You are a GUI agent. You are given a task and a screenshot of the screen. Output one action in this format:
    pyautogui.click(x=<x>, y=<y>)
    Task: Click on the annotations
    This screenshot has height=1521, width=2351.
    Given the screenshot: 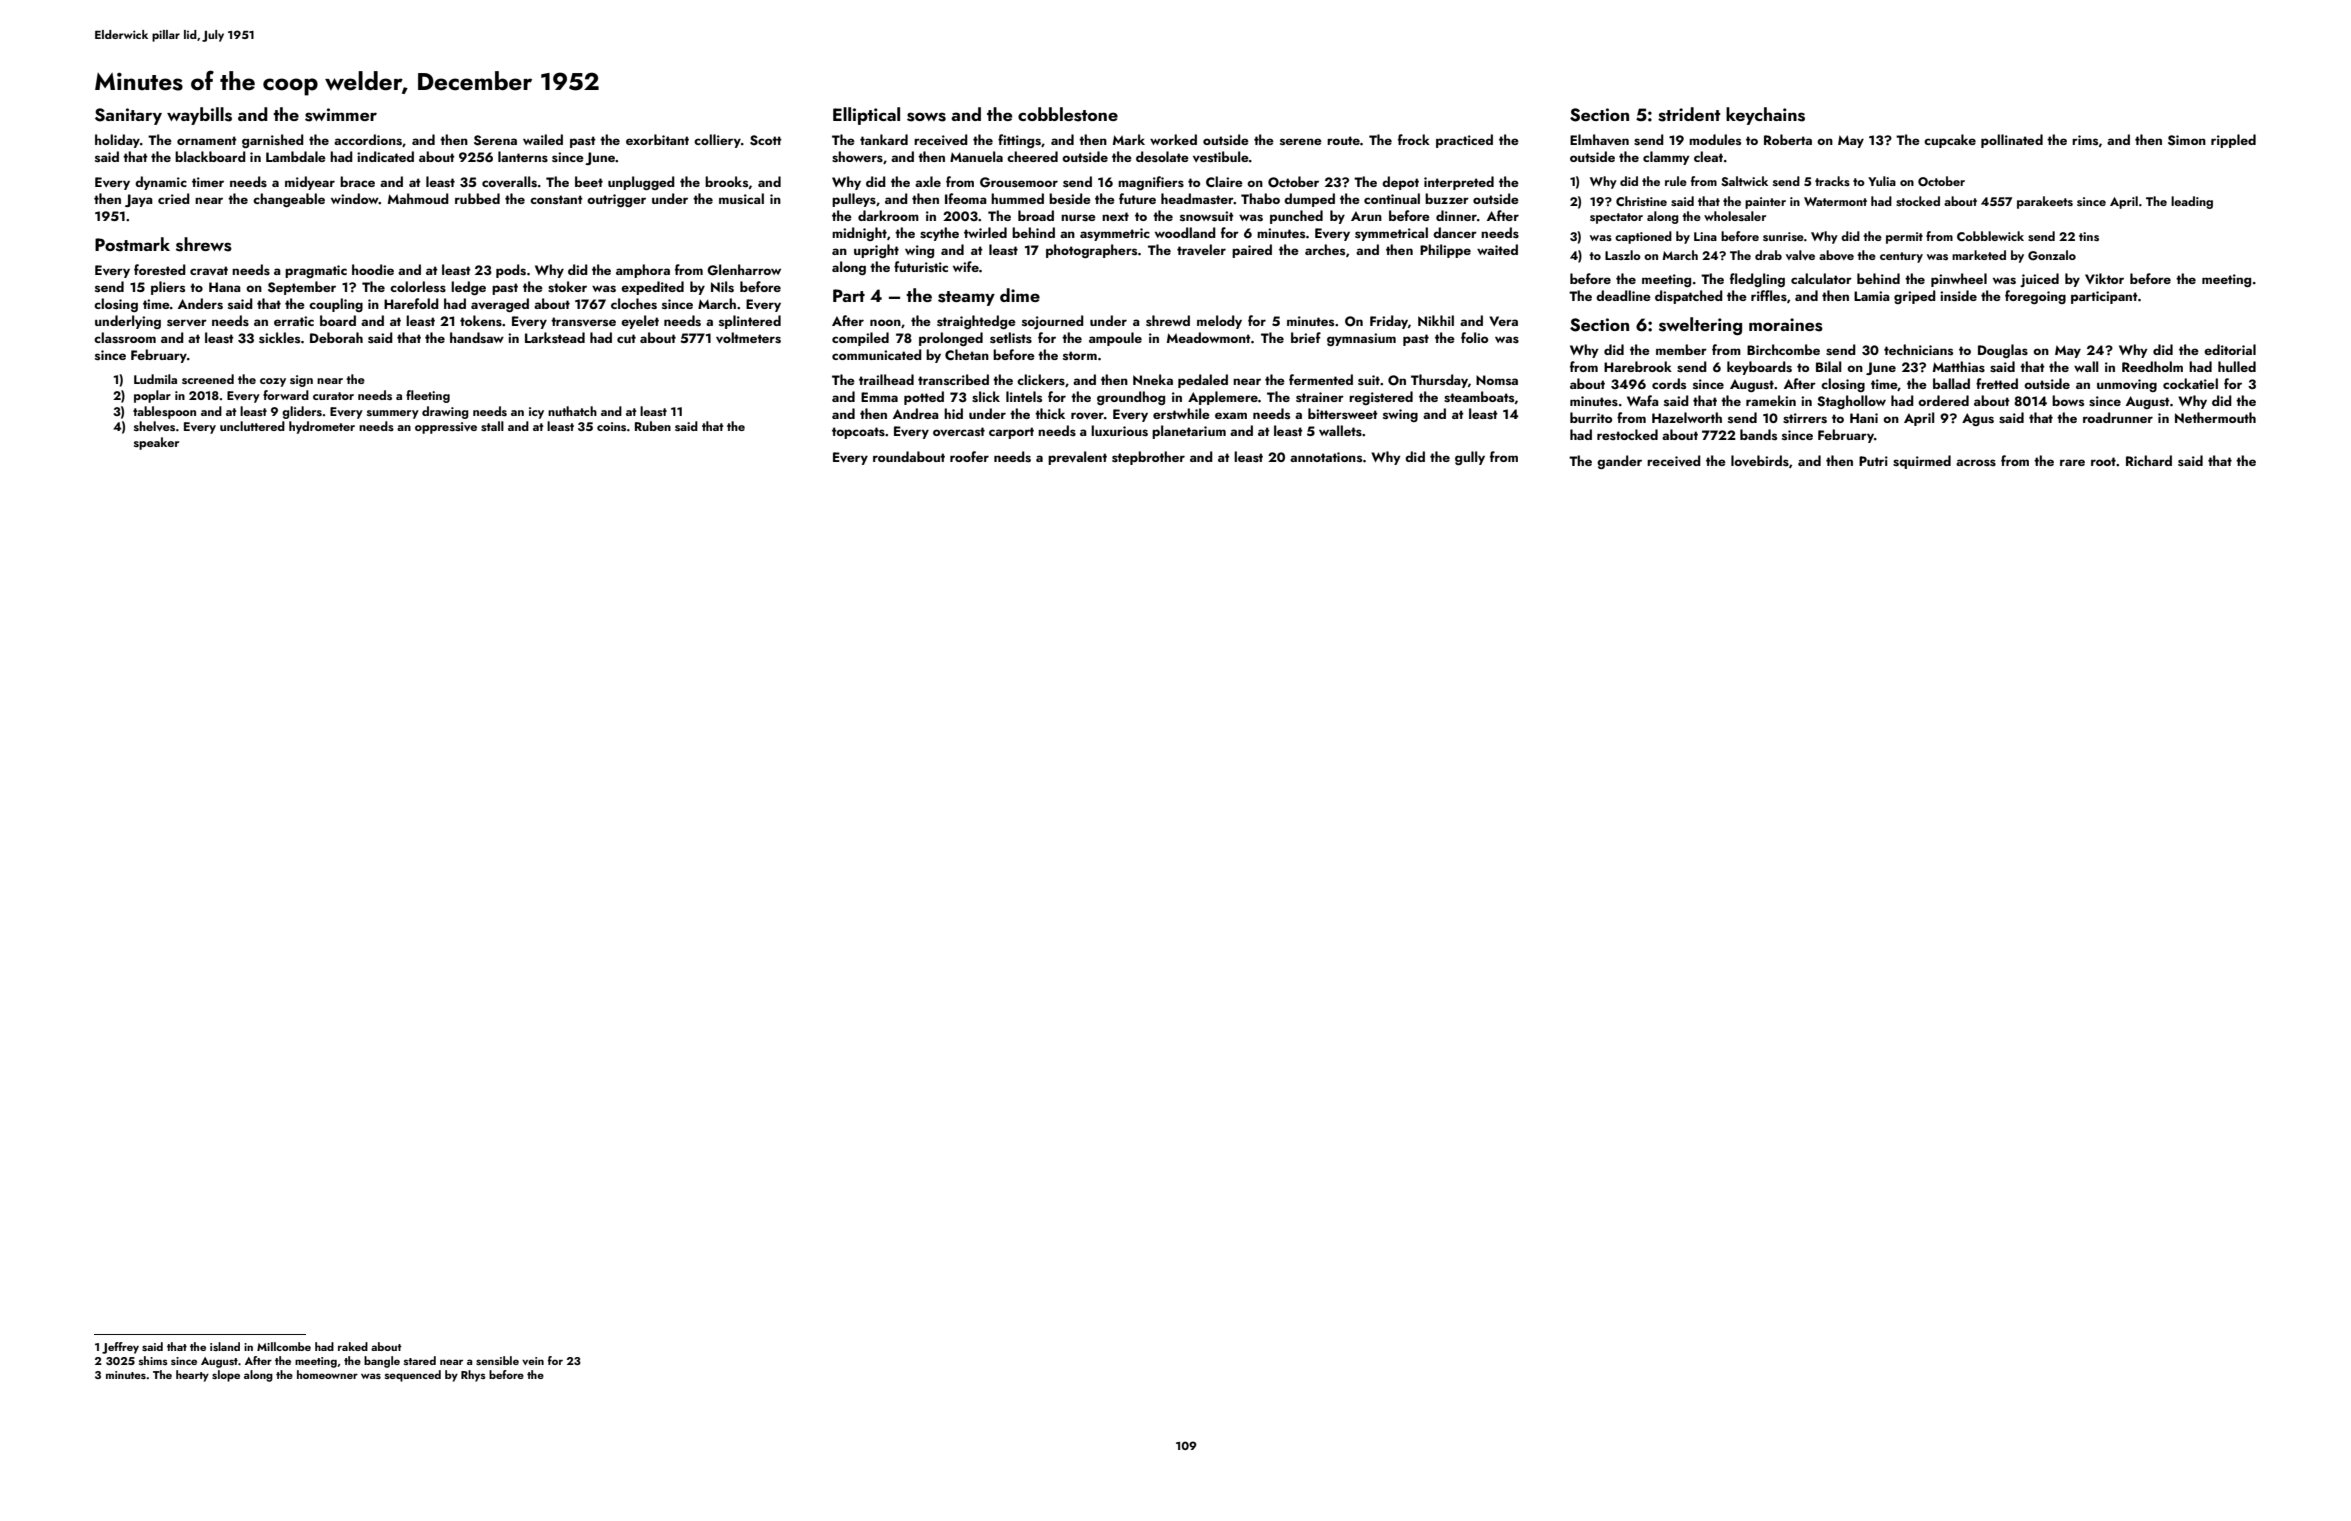 What is the action you would take?
    pyautogui.click(x=1326, y=457)
